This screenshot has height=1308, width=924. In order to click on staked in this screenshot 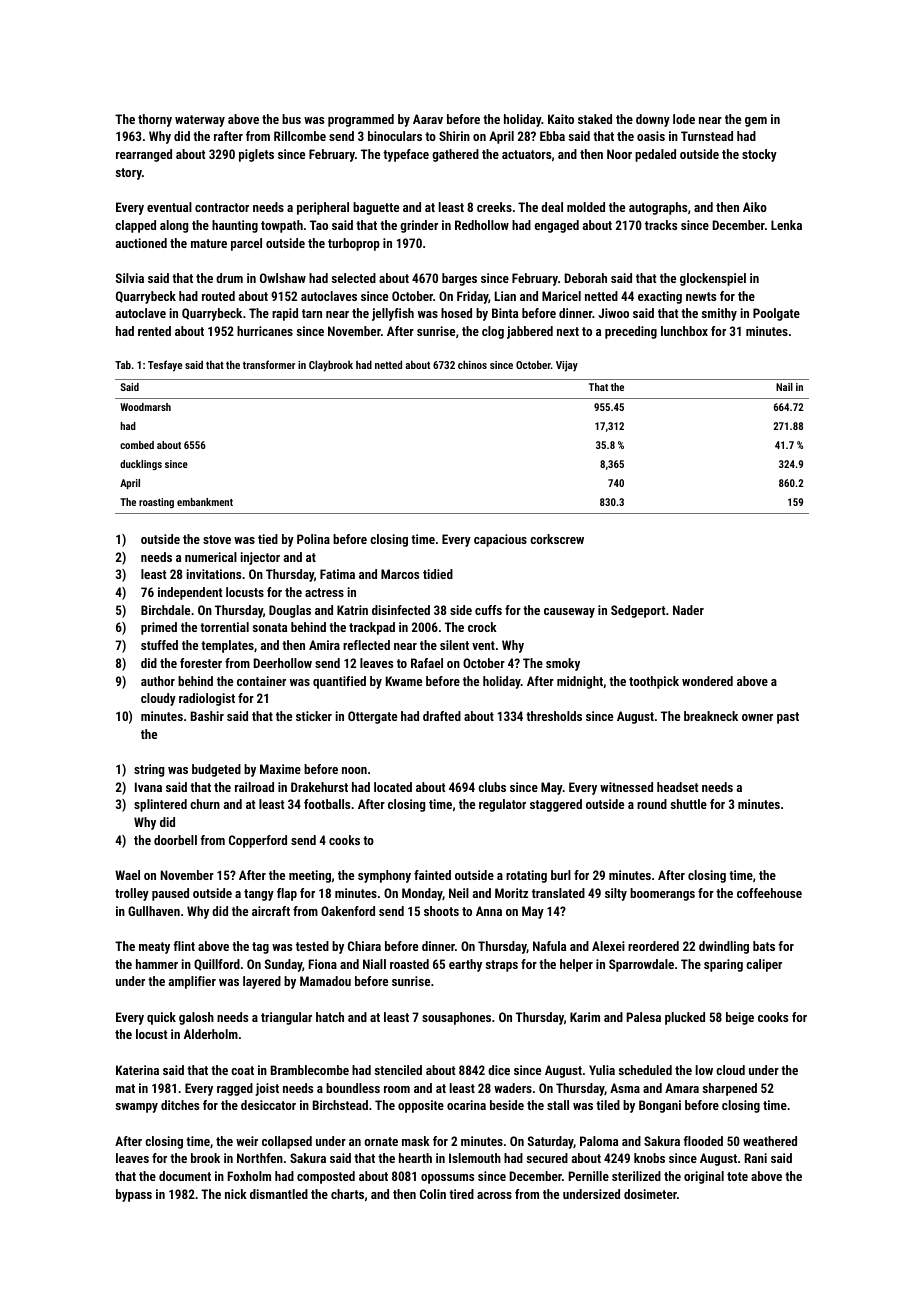, I will do `click(595, 119)`.
